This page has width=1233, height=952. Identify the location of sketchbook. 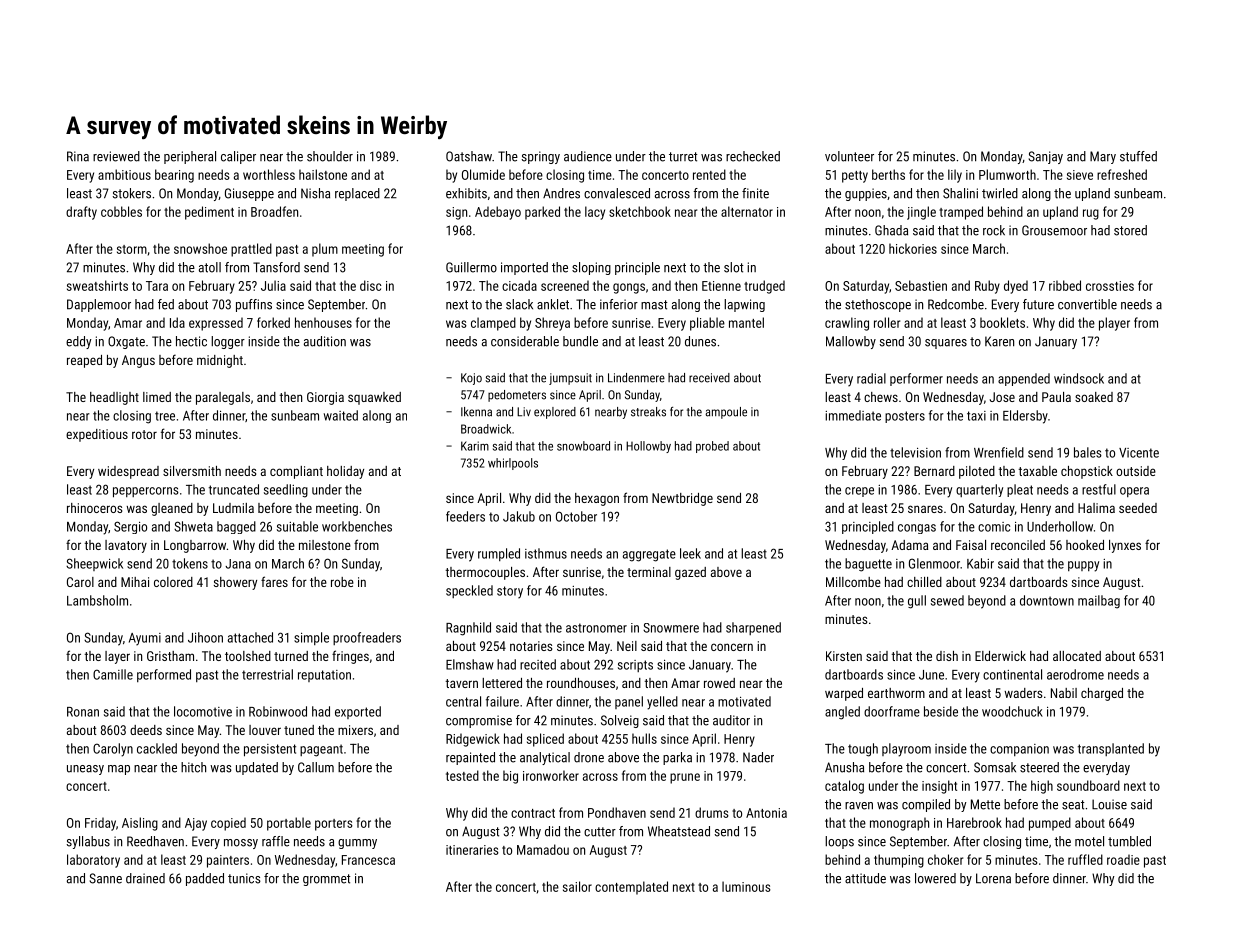
(640, 211).
